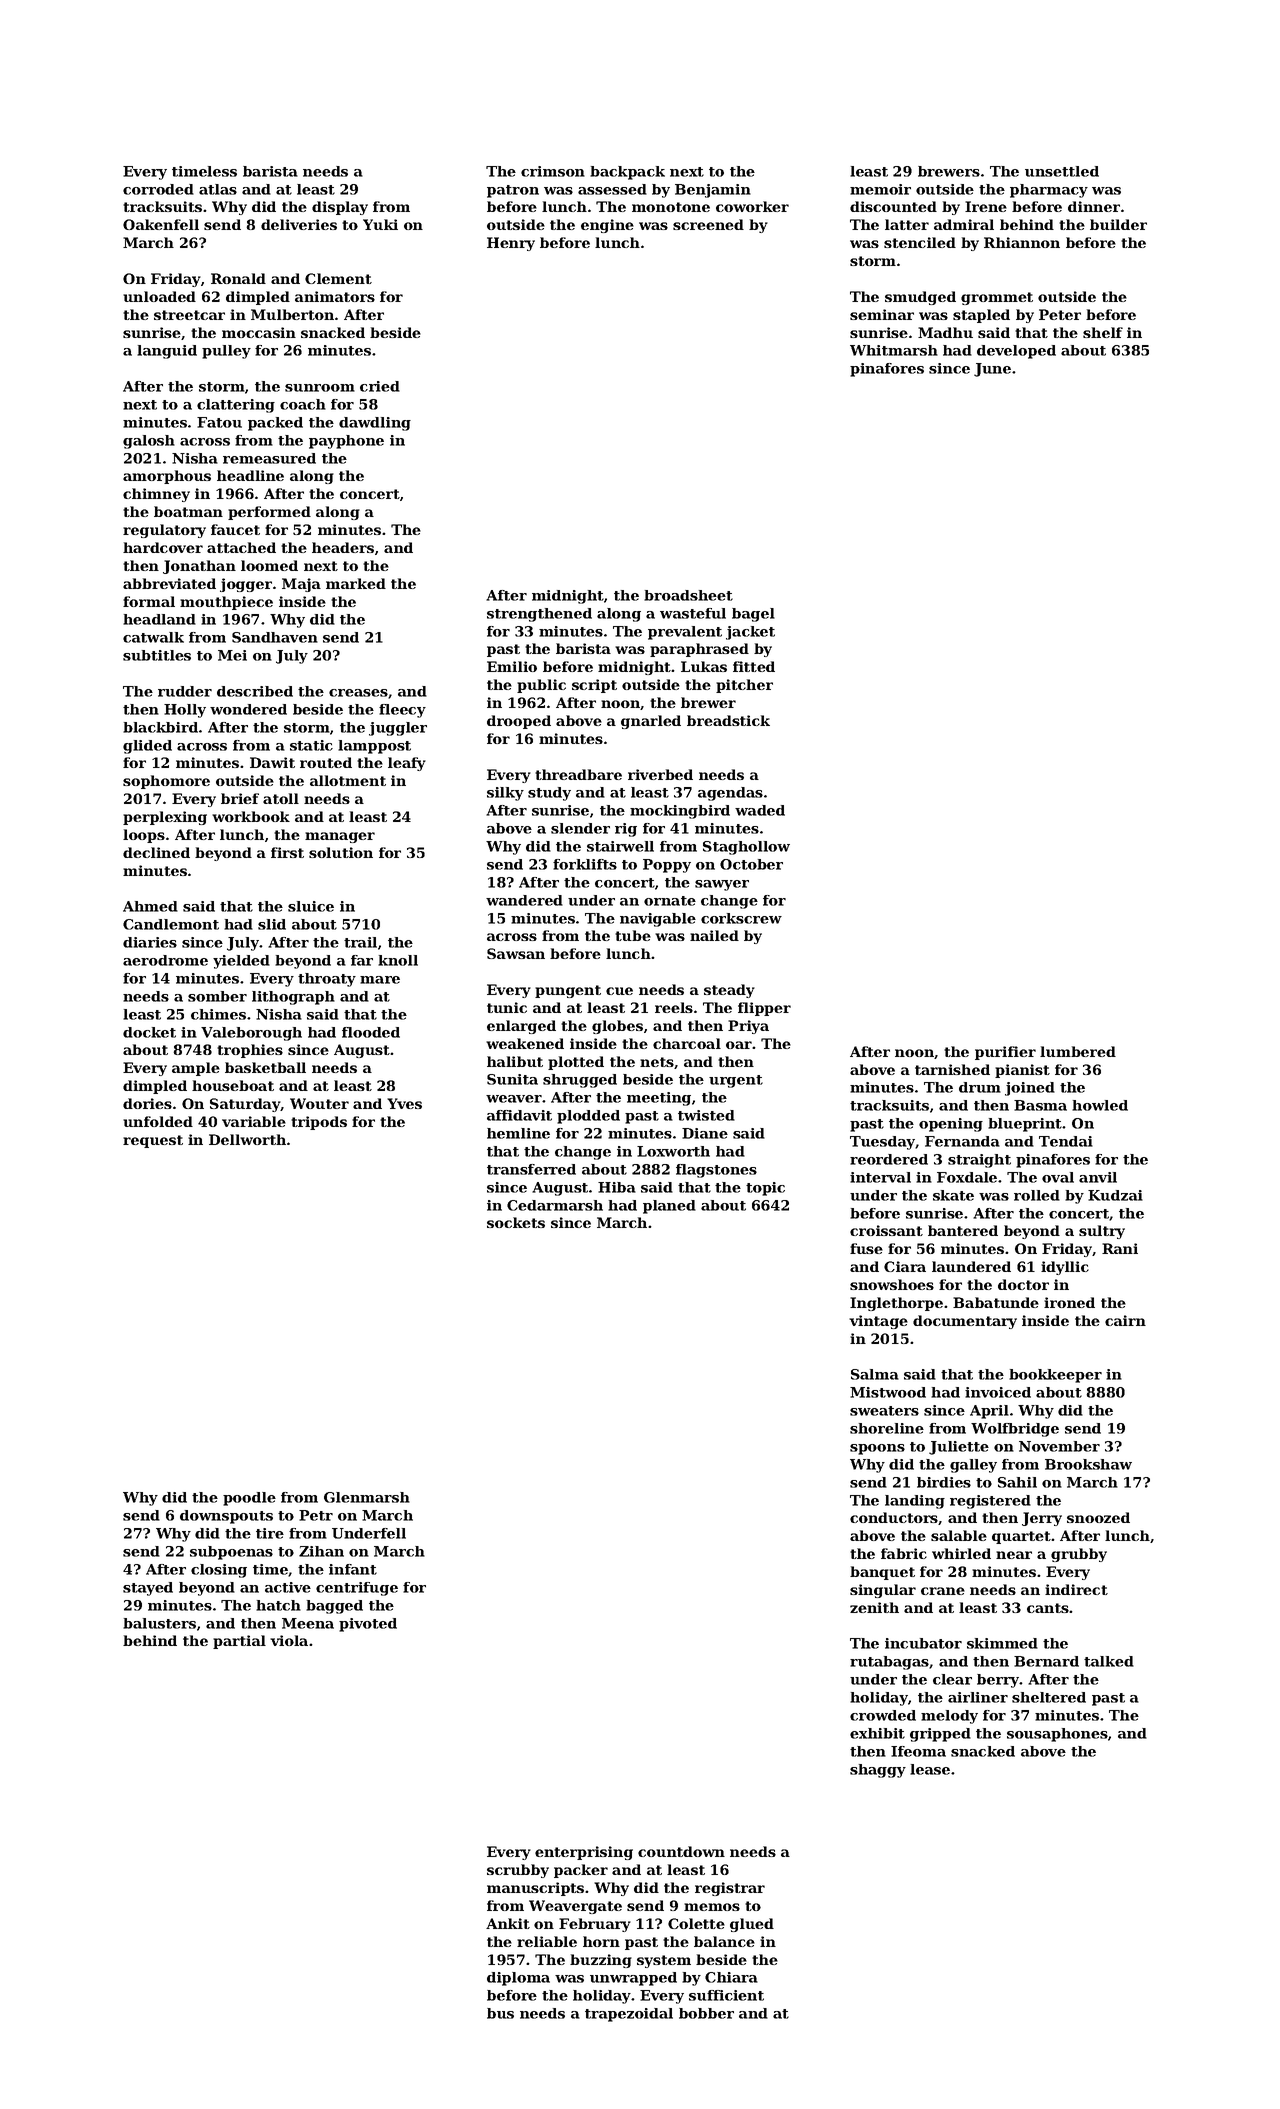  I want to click on display, so click(340, 208).
